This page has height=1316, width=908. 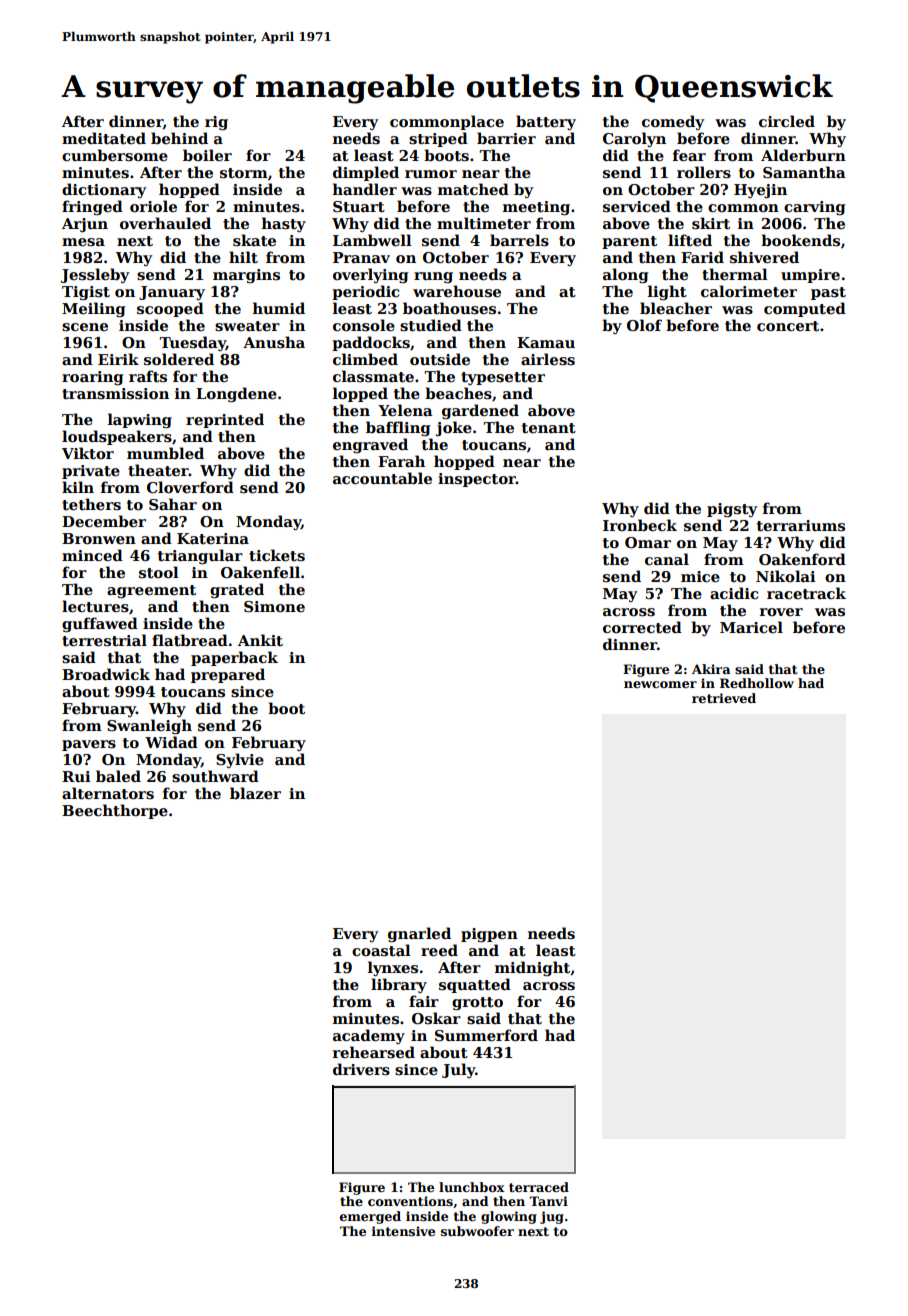 What do you see at coordinates (477, 480) in the page?
I see `inspector` at bounding box center [477, 480].
